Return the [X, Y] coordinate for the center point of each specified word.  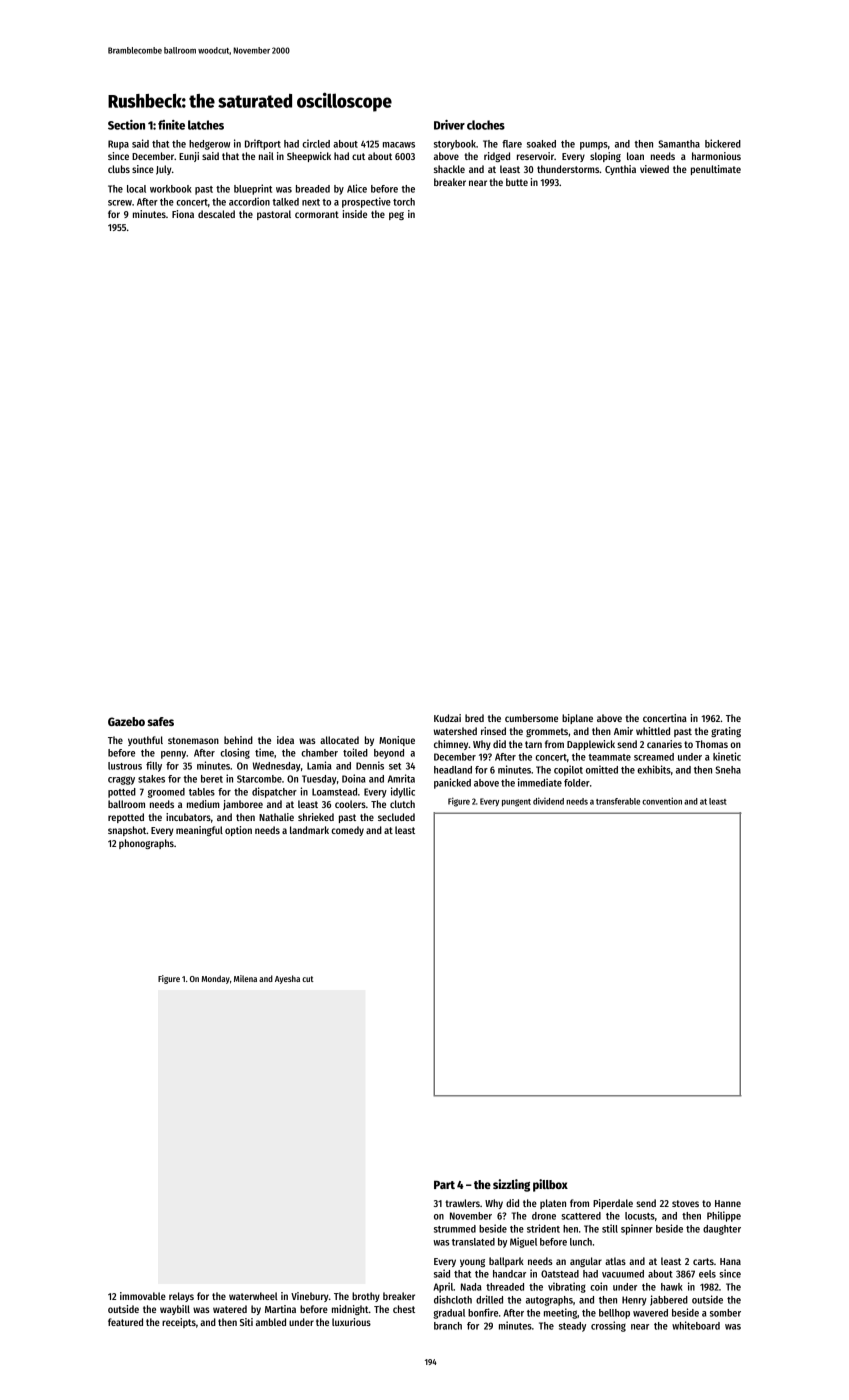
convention [662, 801]
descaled [216, 214]
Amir [623, 731]
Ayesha [287, 979]
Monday [215, 979]
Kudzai [447, 718]
